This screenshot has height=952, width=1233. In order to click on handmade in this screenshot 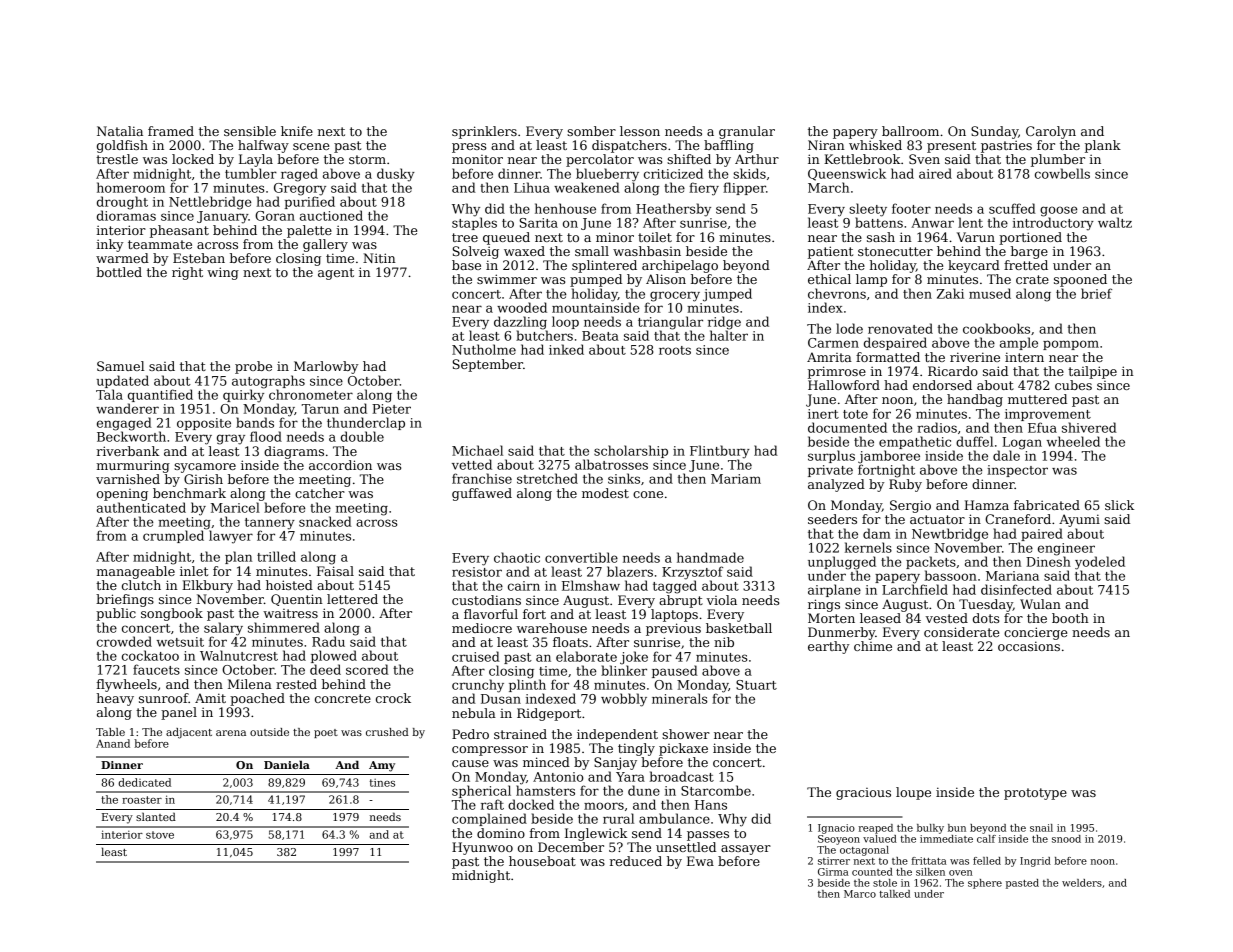, I will do `click(710, 557)`.
